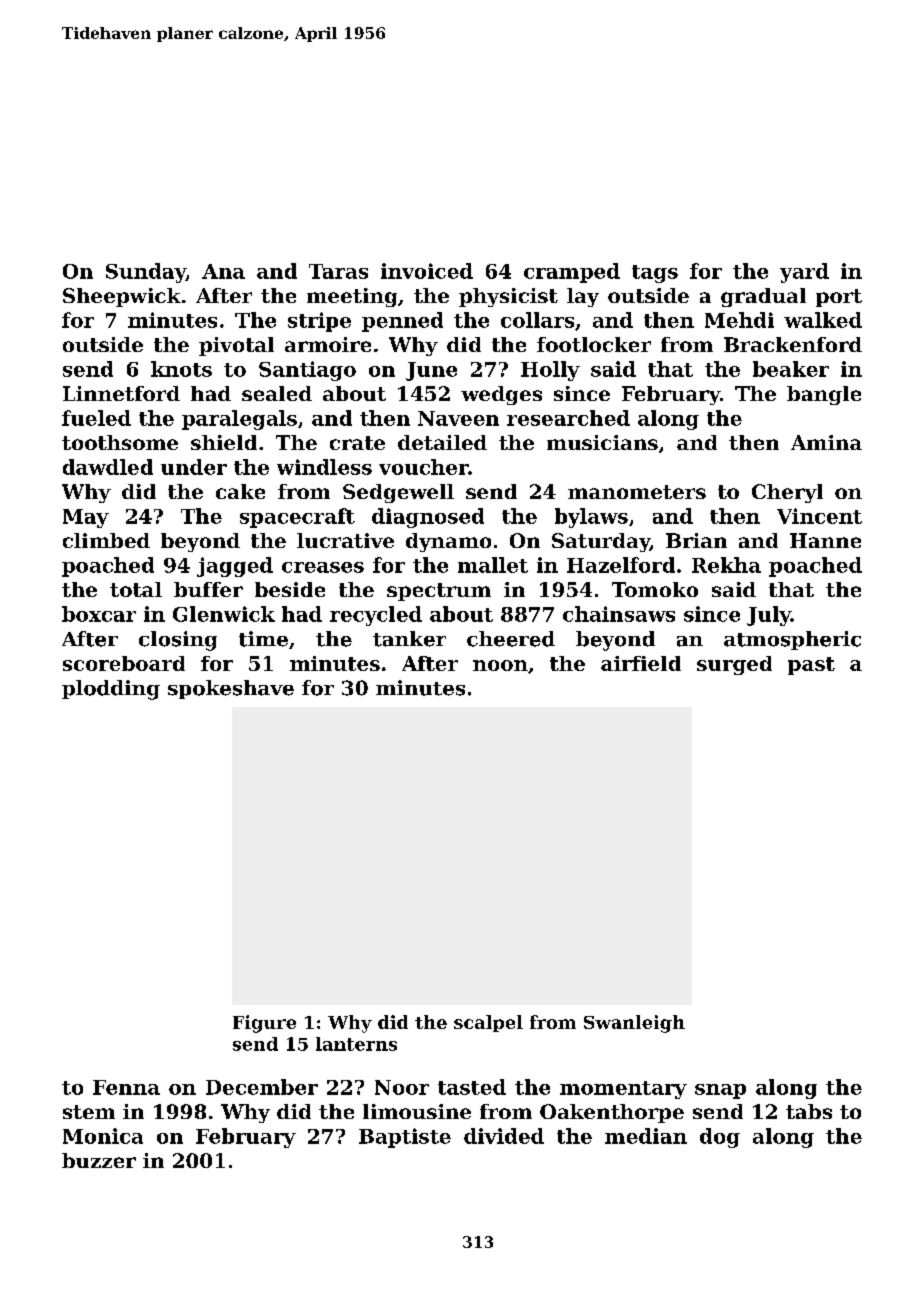 This page has height=1314, width=924. I want to click on surged, so click(734, 665).
